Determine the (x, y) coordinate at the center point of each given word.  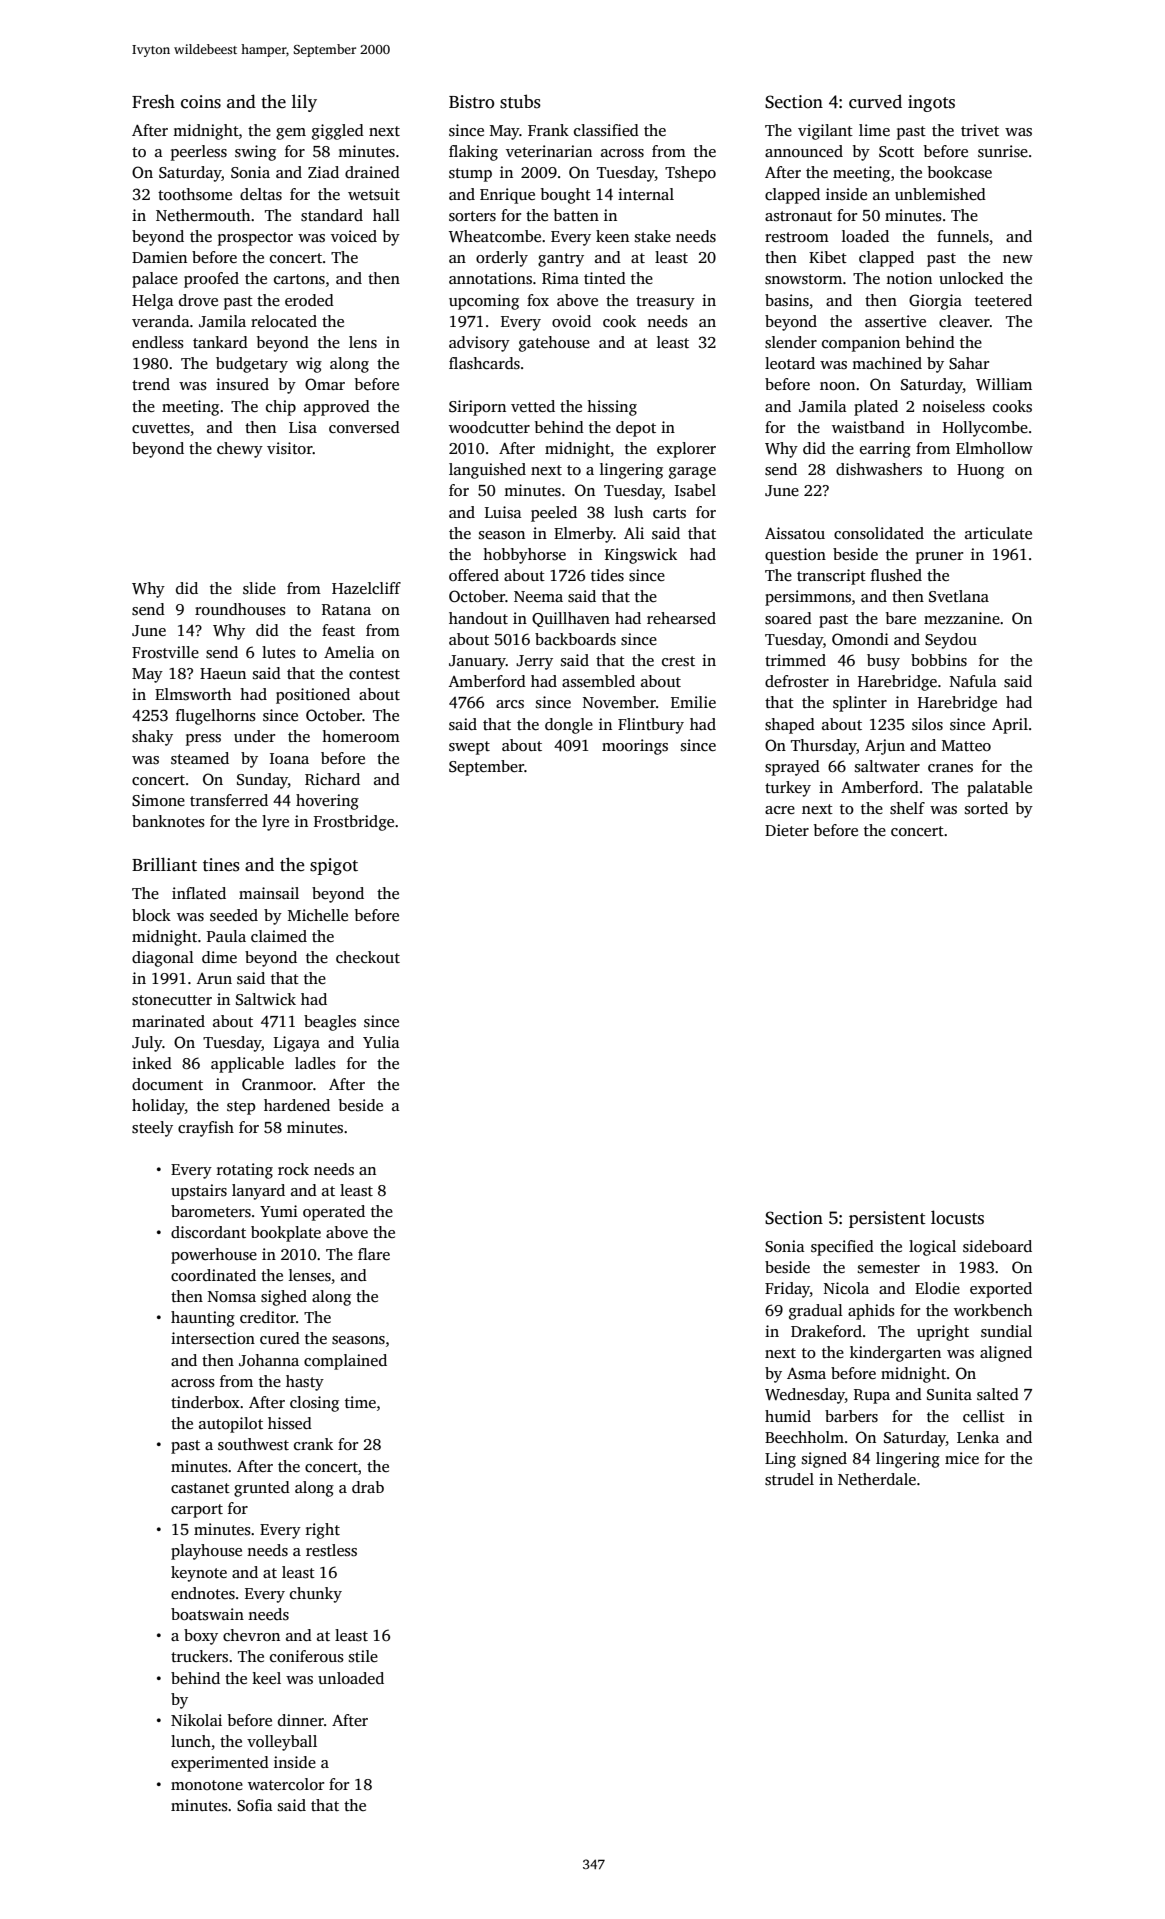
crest (678, 661)
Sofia (255, 1805)
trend (151, 384)
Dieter (787, 830)
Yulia (381, 1042)
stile (363, 1656)
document (167, 1084)
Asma (806, 1374)
